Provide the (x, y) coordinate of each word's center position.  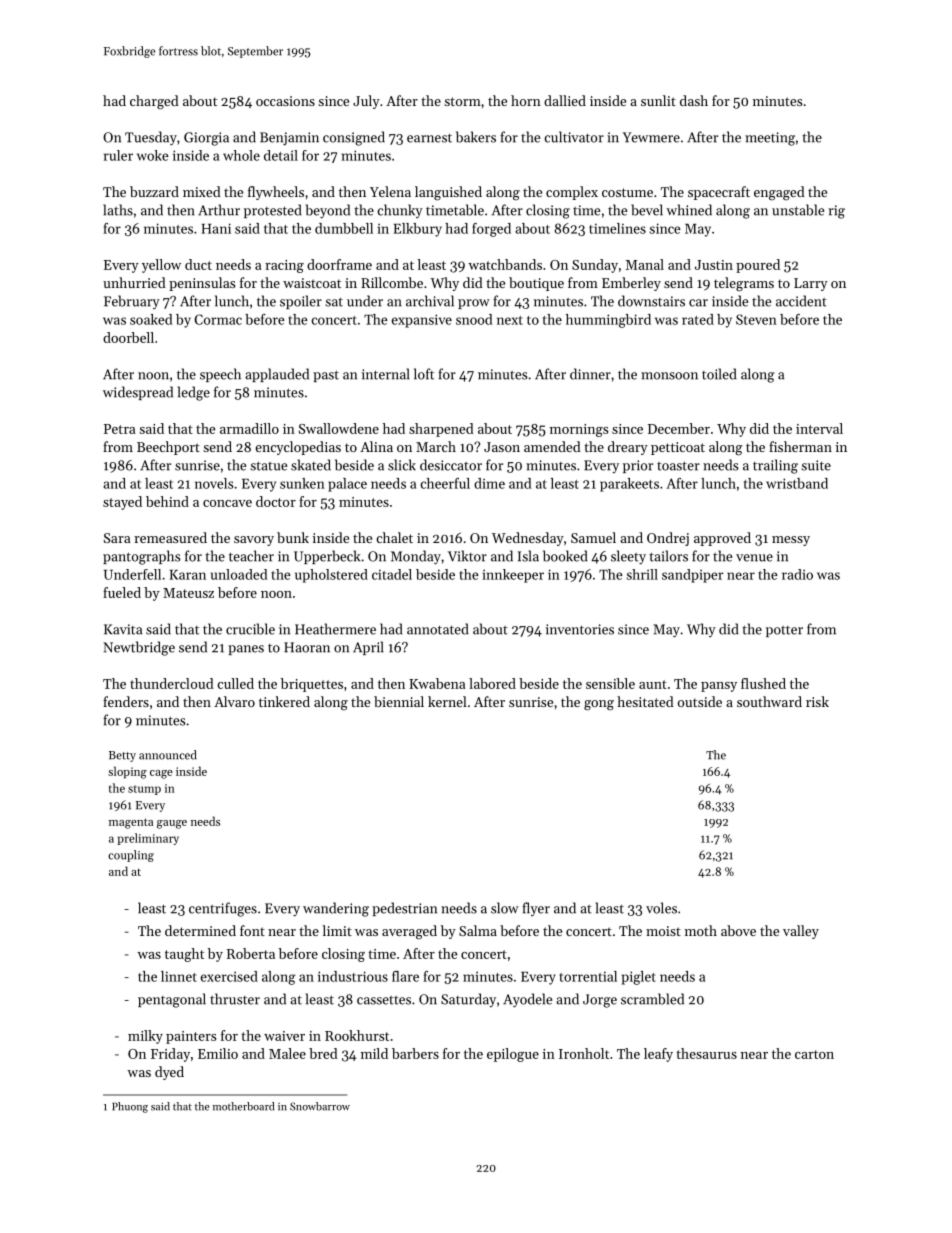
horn (526, 100)
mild (374, 1053)
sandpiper (692, 576)
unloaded (239, 574)
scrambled (652, 999)
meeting (770, 139)
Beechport (168, 448)
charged (154, 102)
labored (492, 683)
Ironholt (584, 1053)
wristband (797, 483)
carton (814, 1054)
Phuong (130, 1107)
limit (337, 930)
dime (489, 483)
